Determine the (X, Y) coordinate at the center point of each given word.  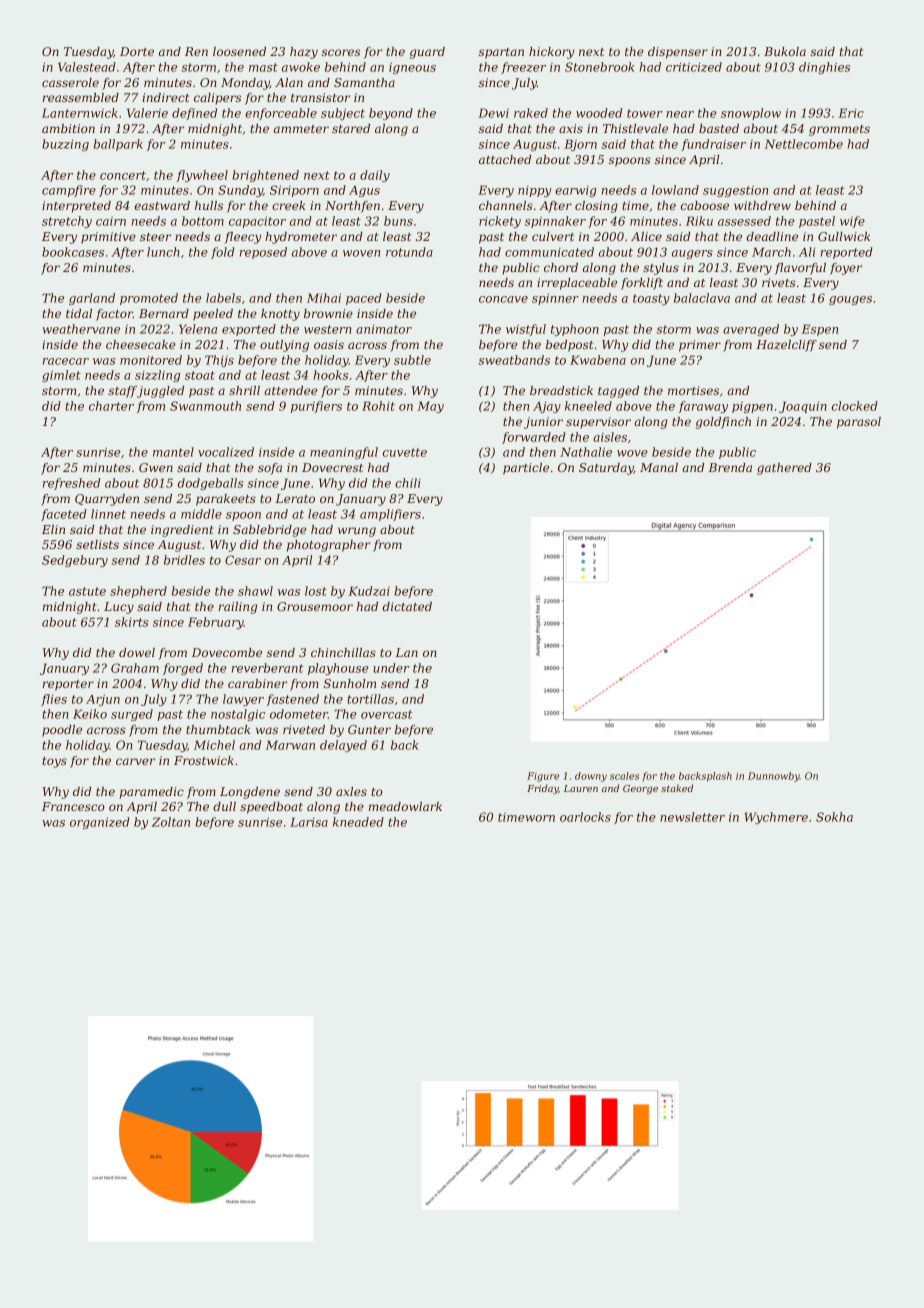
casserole (70, 82)
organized (100, 823)
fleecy (243, 238)
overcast (387, 714)
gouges (850, 300)
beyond (391, 114)
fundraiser (713, 145)
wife (852, 222)
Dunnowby (774, 777)
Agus (364, 191)
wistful (526, 330)
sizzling (157, 376)
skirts (131, 622)
